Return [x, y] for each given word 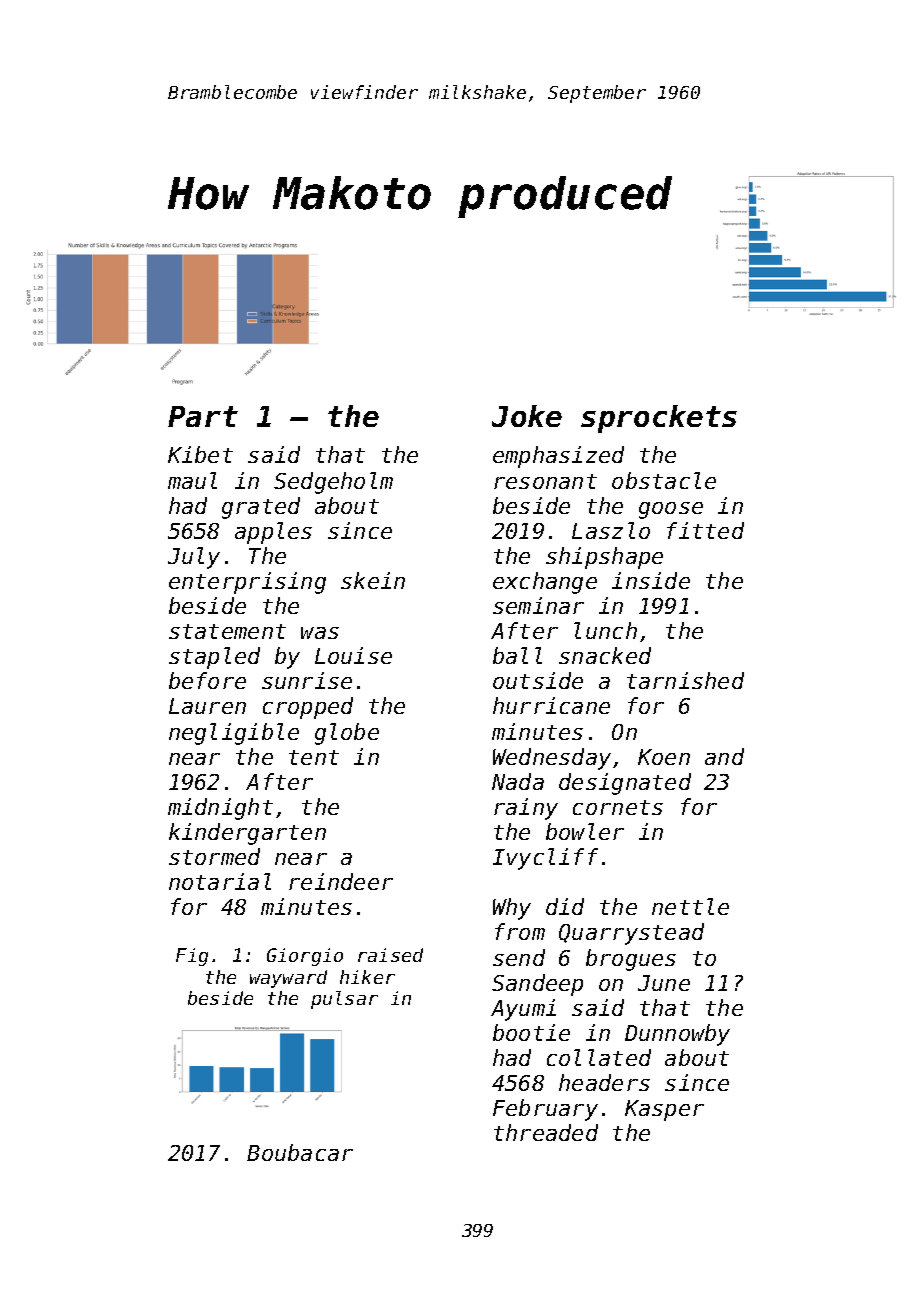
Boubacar [300, 1152]
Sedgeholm [333, 483]
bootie [531, 1032]
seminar [538, 605]
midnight [220, 809]
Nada [518, 781]
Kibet [200, 454]
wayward [288, 979]
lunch [605, 630]
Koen [664, 757]
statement [227, 631]
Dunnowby [677, 1035]
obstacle [664, 480]
